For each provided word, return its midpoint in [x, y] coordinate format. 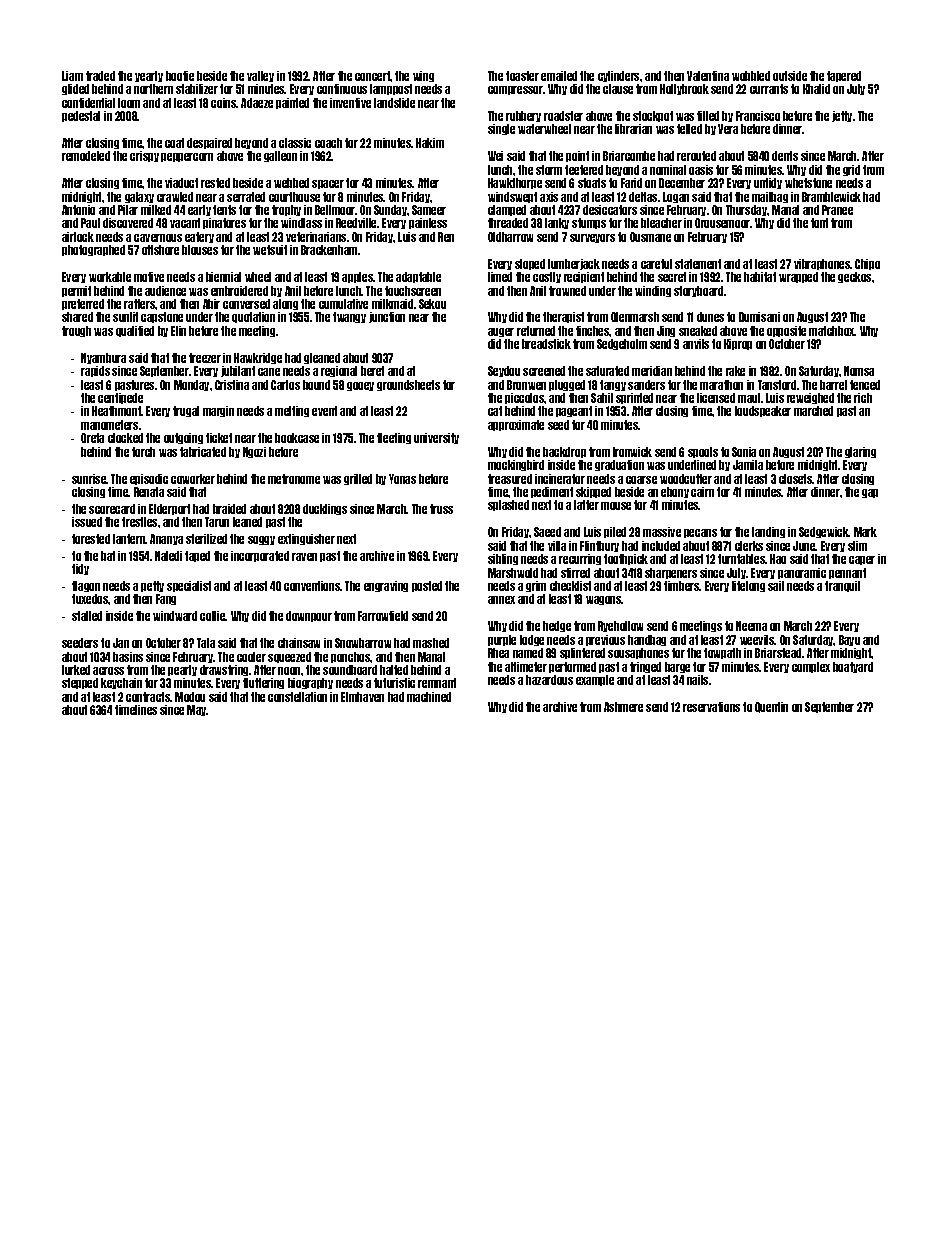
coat [174, 143]
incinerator [560, 479]
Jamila [748, 465]
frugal [186, 411]
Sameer [429, 210]
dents [785, 156]
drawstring [225, 670]
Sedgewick [824, 532]
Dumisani [759, 317]
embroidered [239, 291]
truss [441, 509]
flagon [86, 586]
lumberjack [574, 264]
